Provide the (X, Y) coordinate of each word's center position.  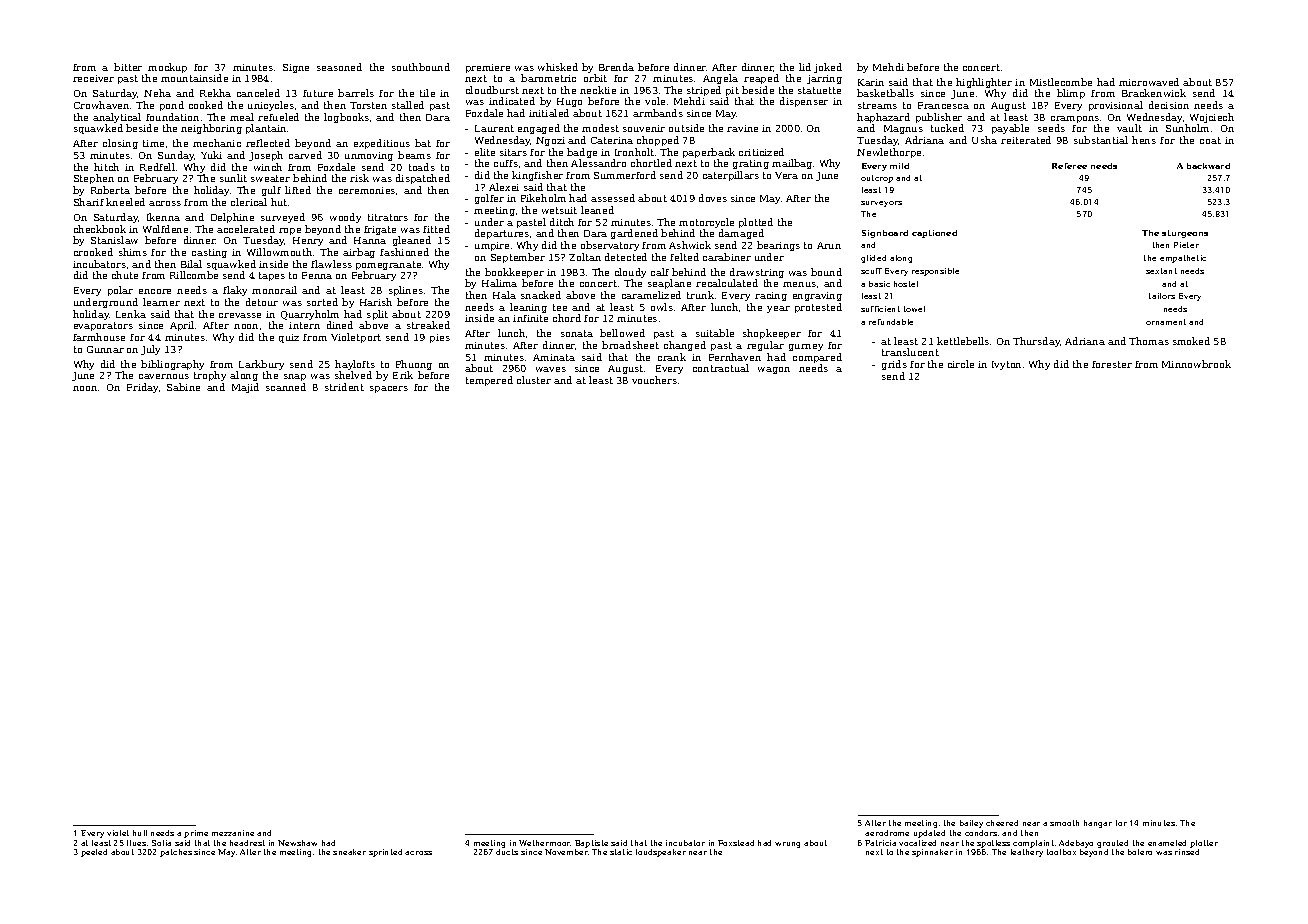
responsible (935, 272)
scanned (286, 387)
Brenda (616, 67)
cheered (1002, 823)
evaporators (103, 326)
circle (961, 364)
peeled (94, 853)
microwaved (1149, 82)
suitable (715, 333)
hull (140, 833)
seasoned (339, 67)
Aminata (554, 357)
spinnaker (932, 853)
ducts (507, 852)
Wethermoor (545, 843)
